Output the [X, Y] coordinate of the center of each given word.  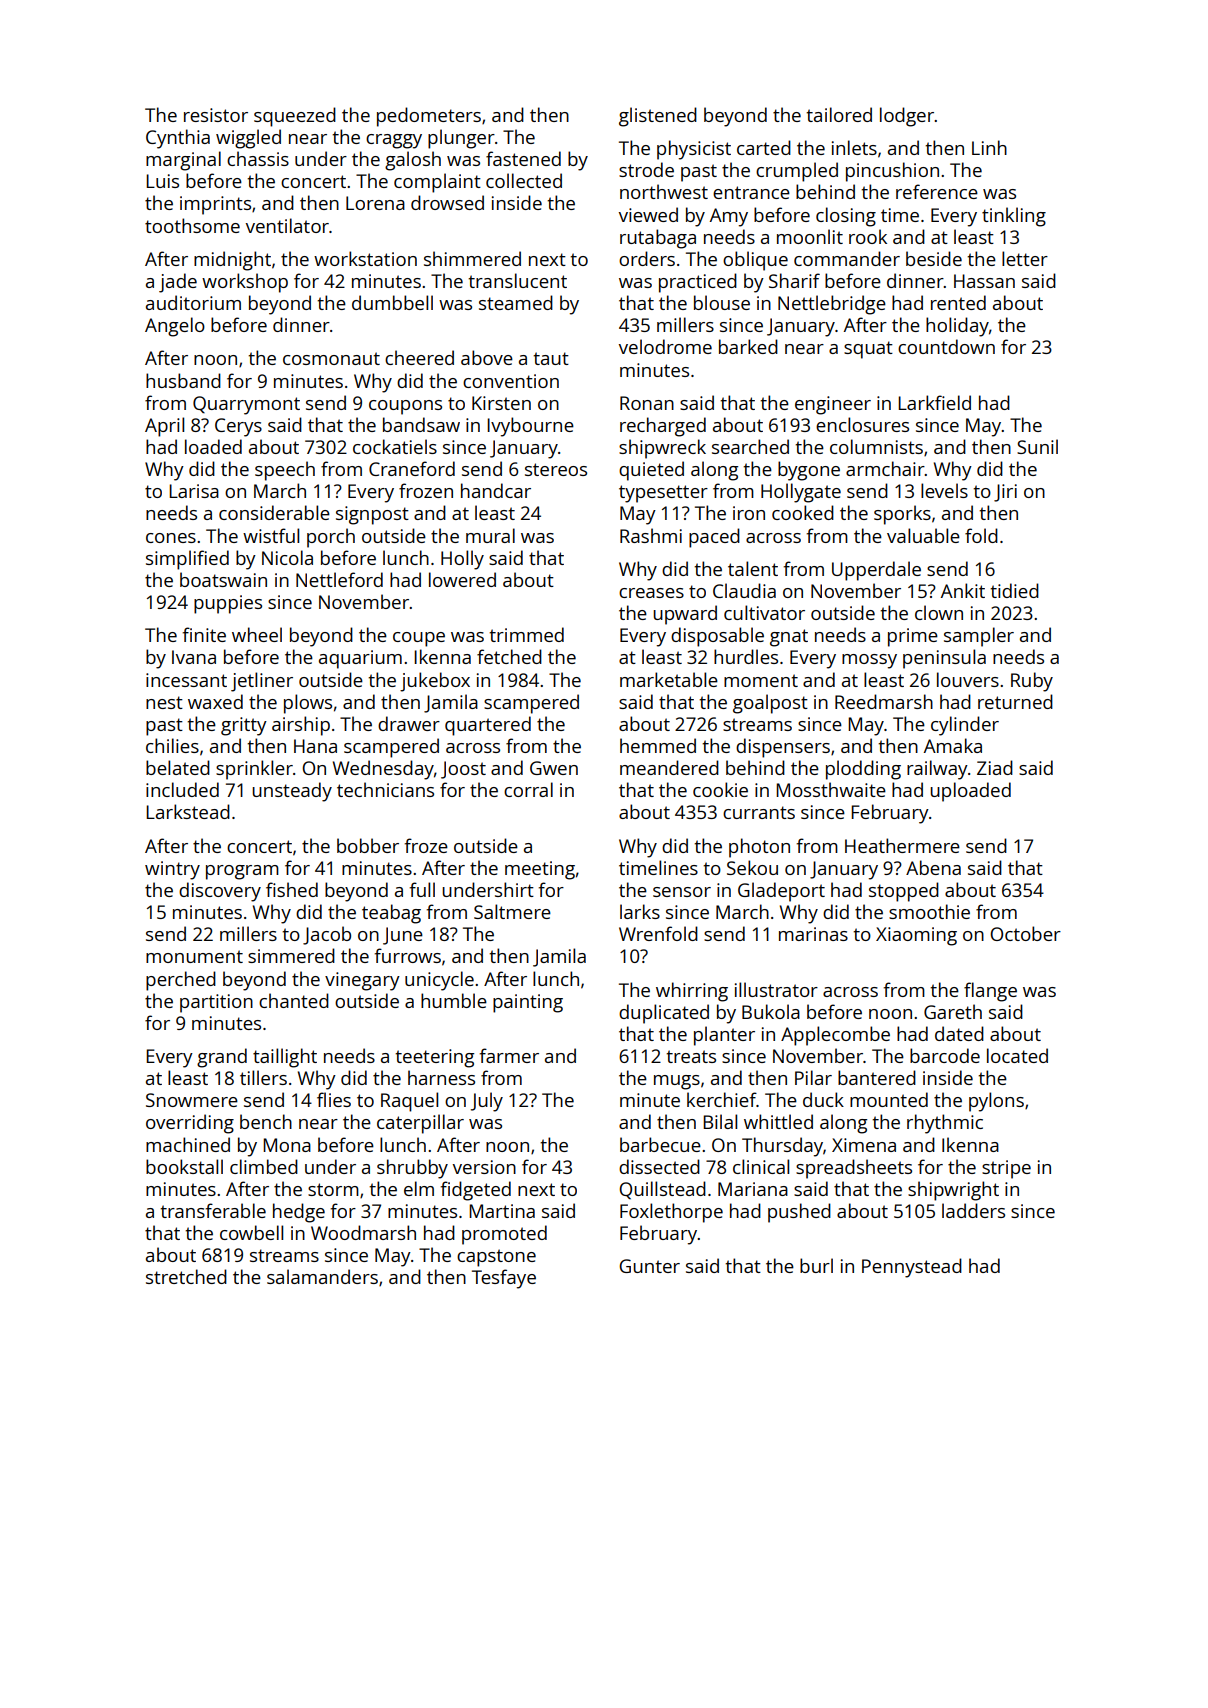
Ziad [995, 767]
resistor [216, 115]
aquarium [360, 659]
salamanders [322, 1276]
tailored [839, 114]
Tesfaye [504, 1279]
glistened [658, 117]
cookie [720, 789]
